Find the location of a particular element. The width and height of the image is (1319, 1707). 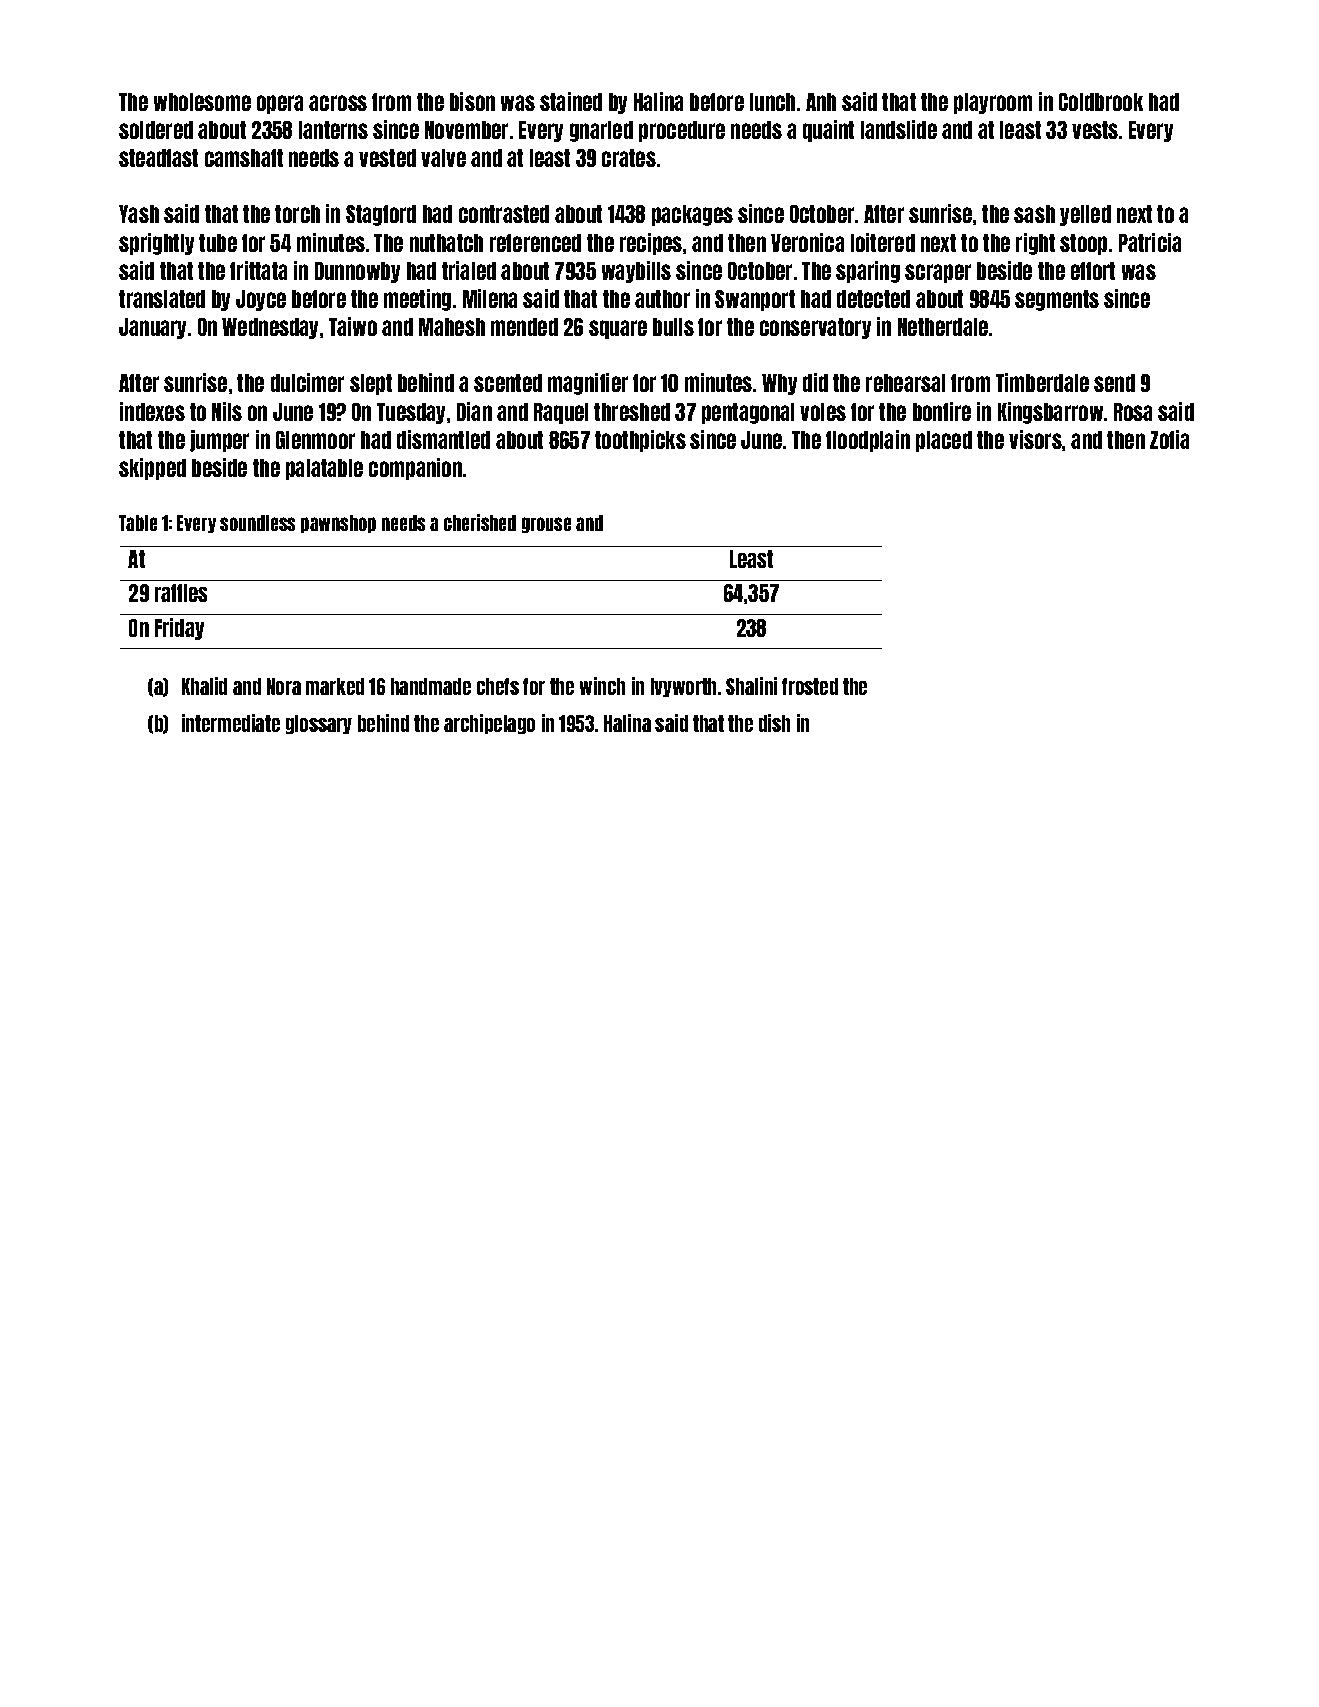

grouse is located at coordinates (546, 525).
